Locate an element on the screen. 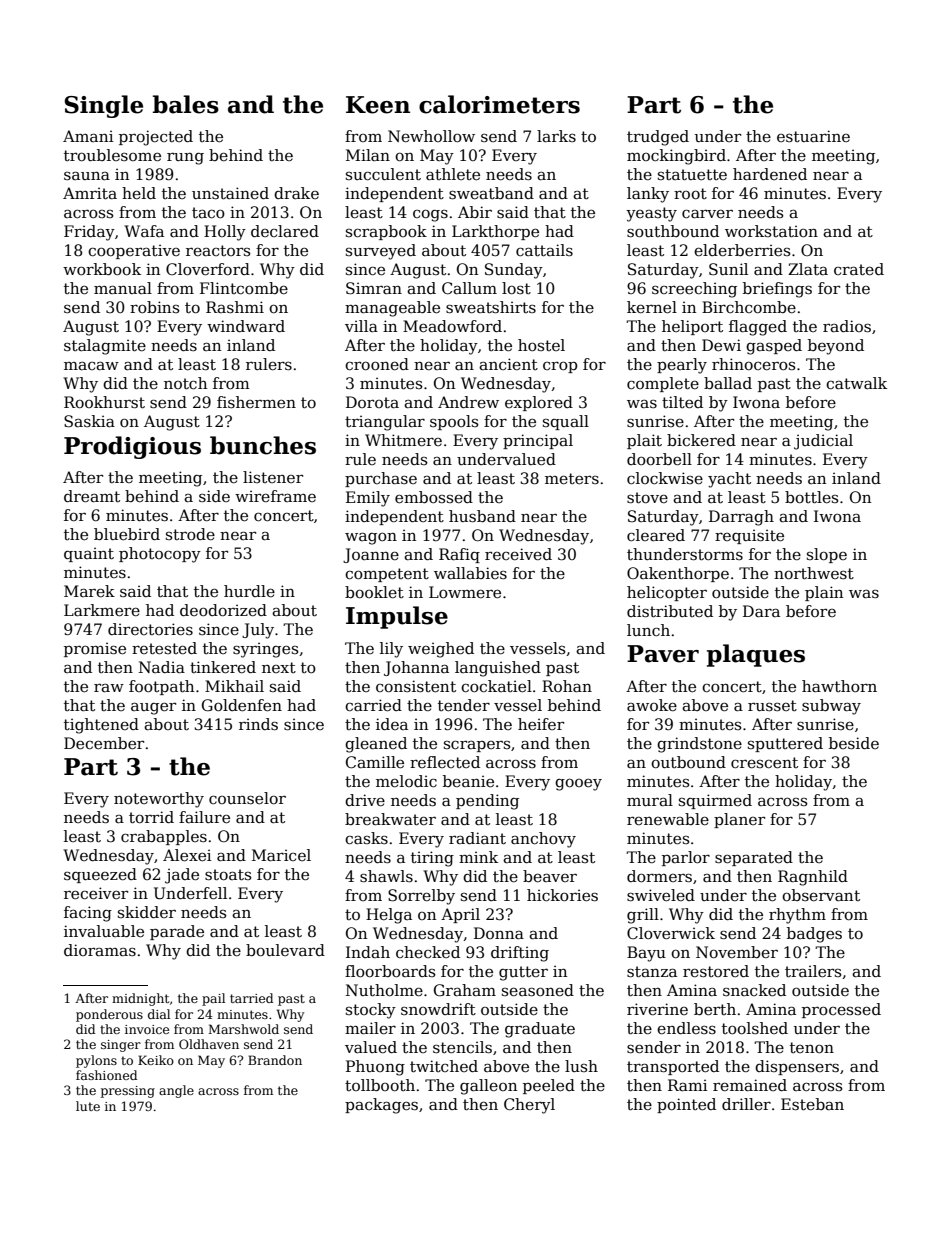  manual is located at coordinates (123, 288).
